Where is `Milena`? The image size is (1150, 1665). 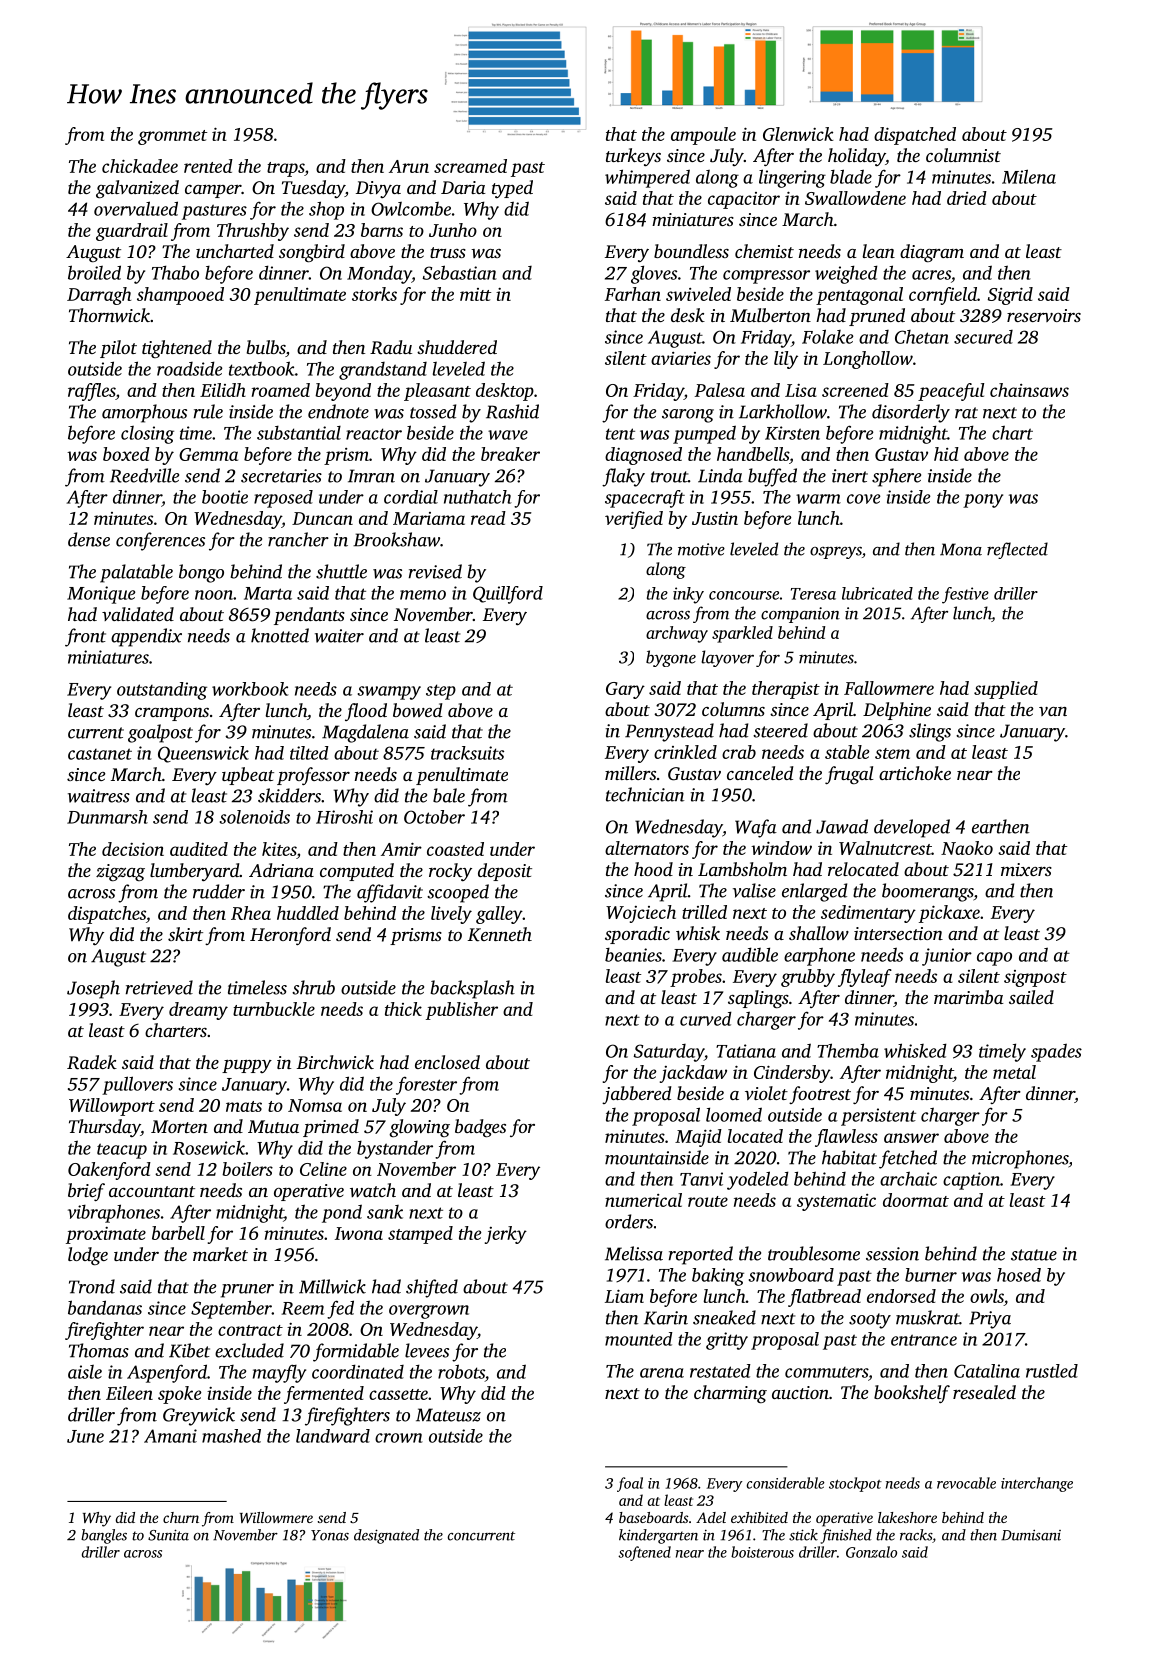
Milena is located at coordinates (1029, 176).
